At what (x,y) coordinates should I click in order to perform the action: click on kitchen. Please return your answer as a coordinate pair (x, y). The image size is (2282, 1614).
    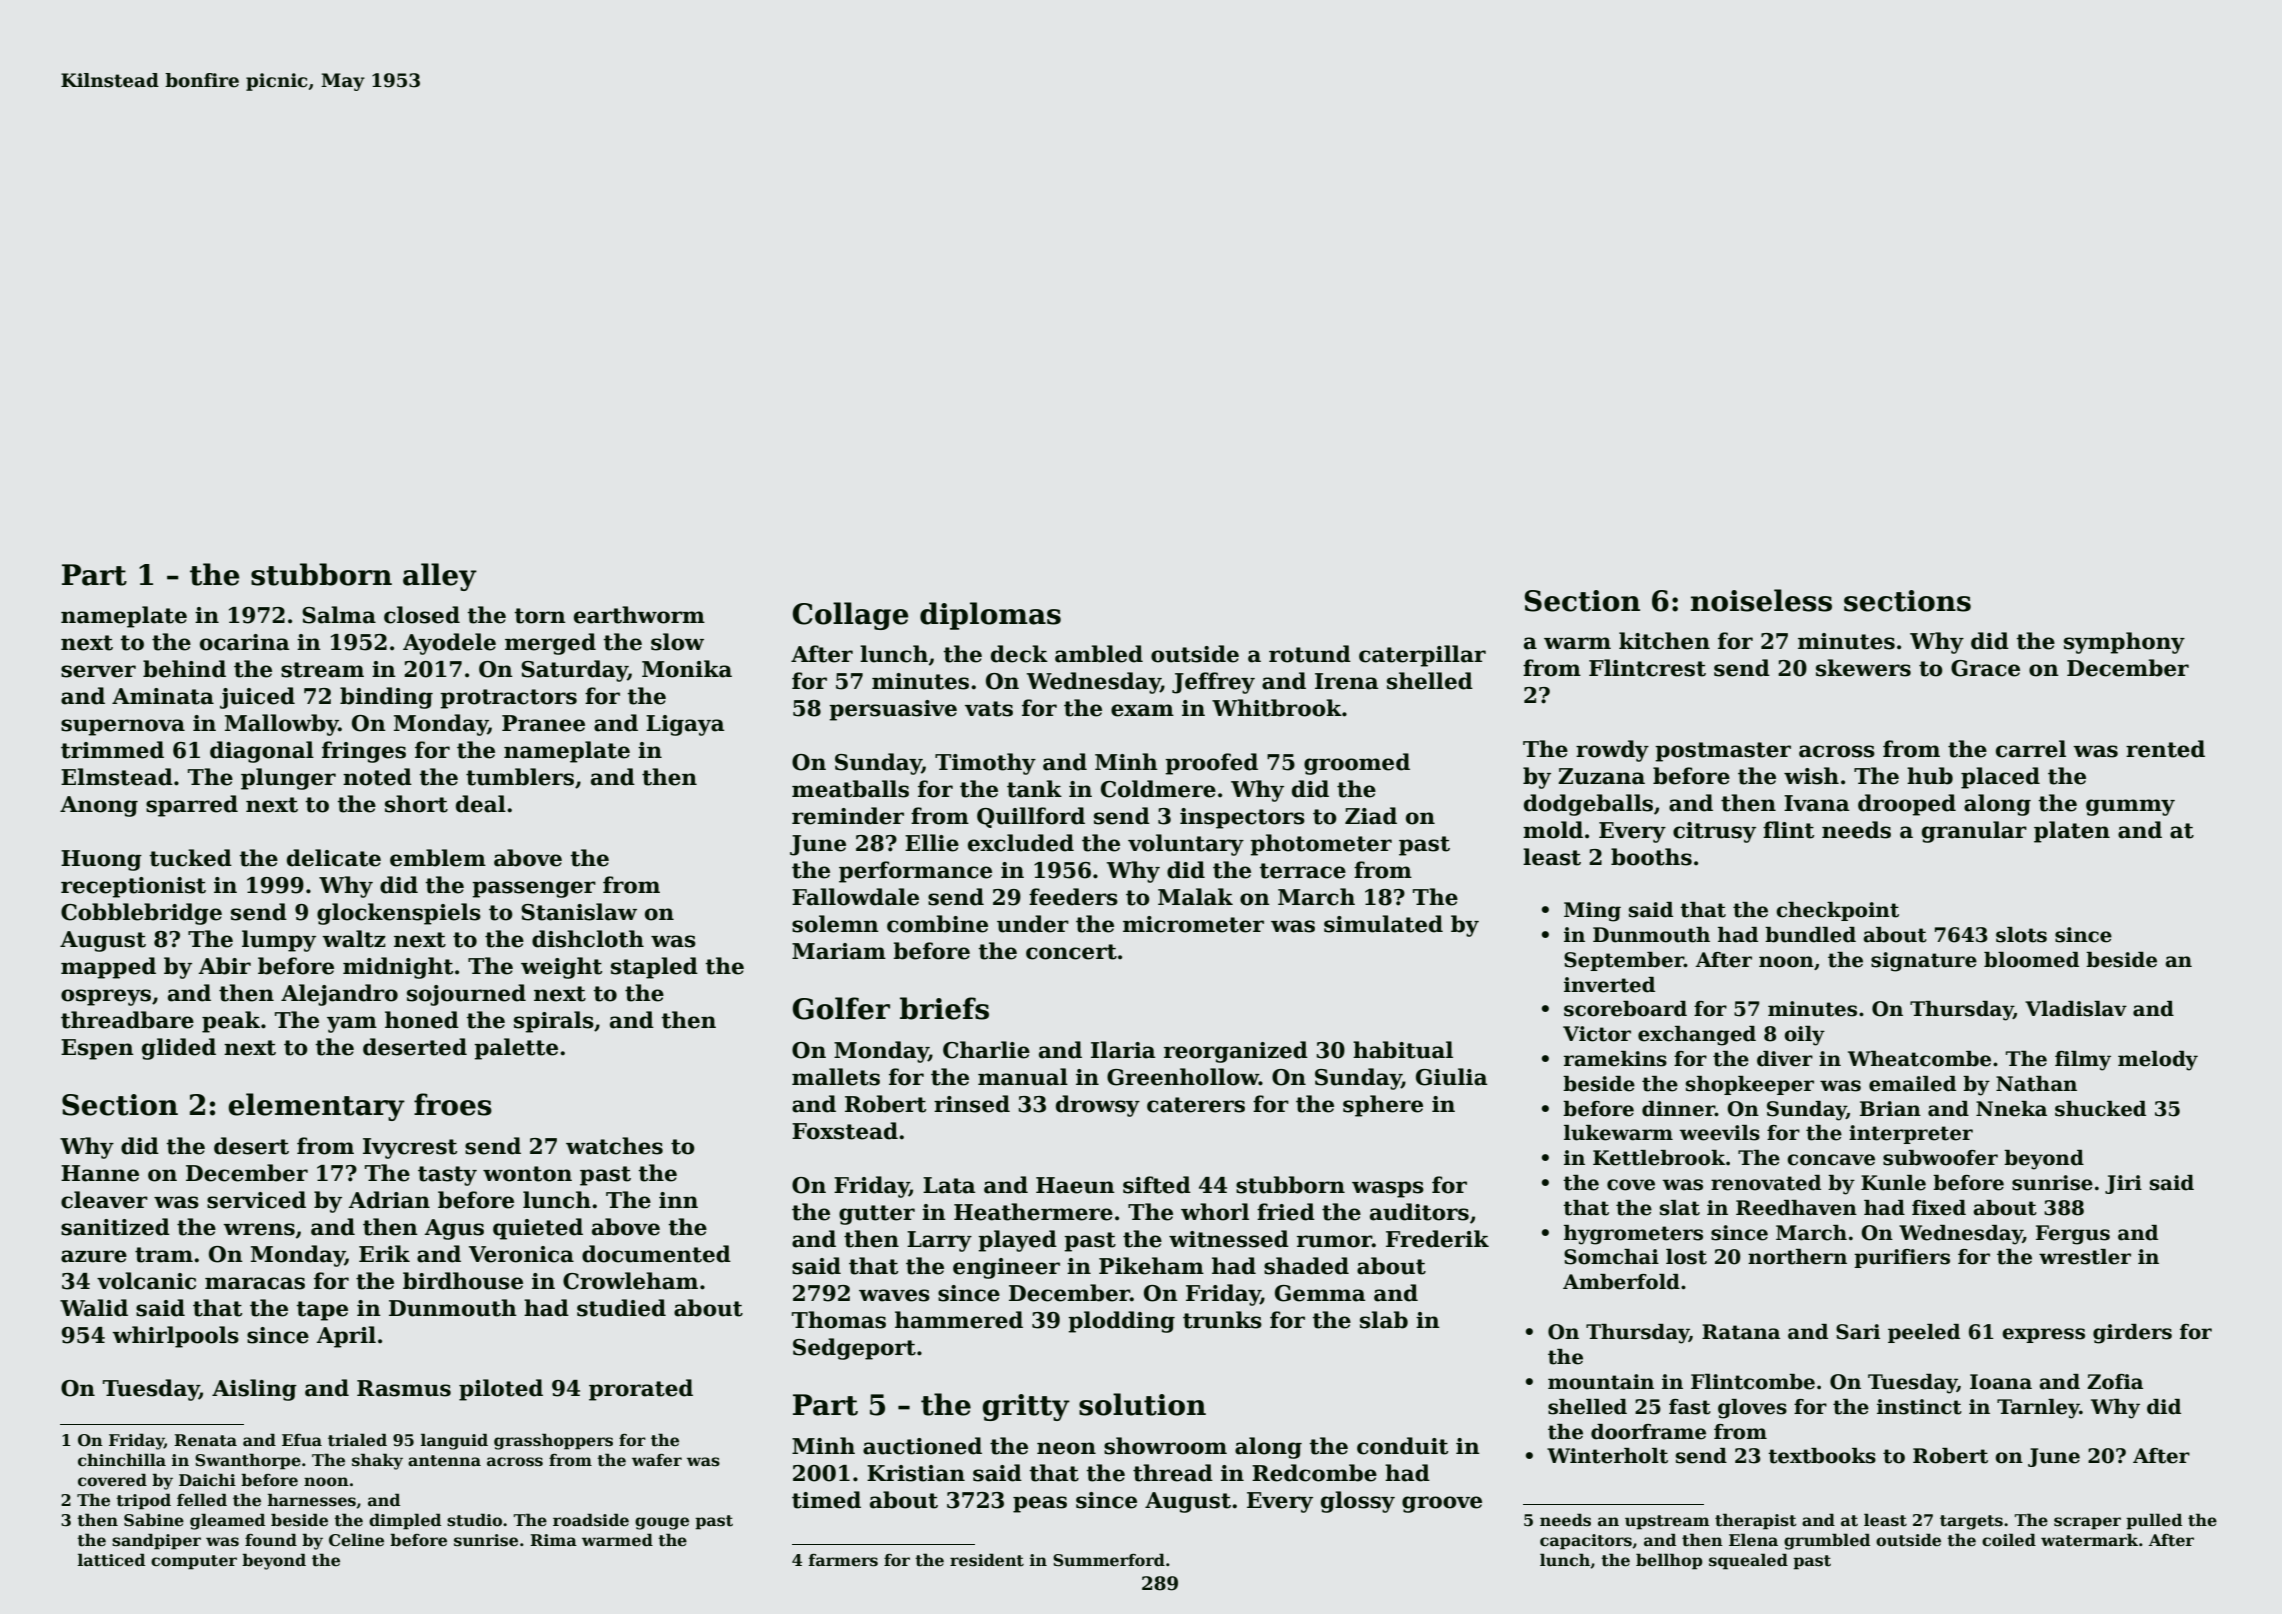
    Looking at the image, I should click on (1664, 641).
